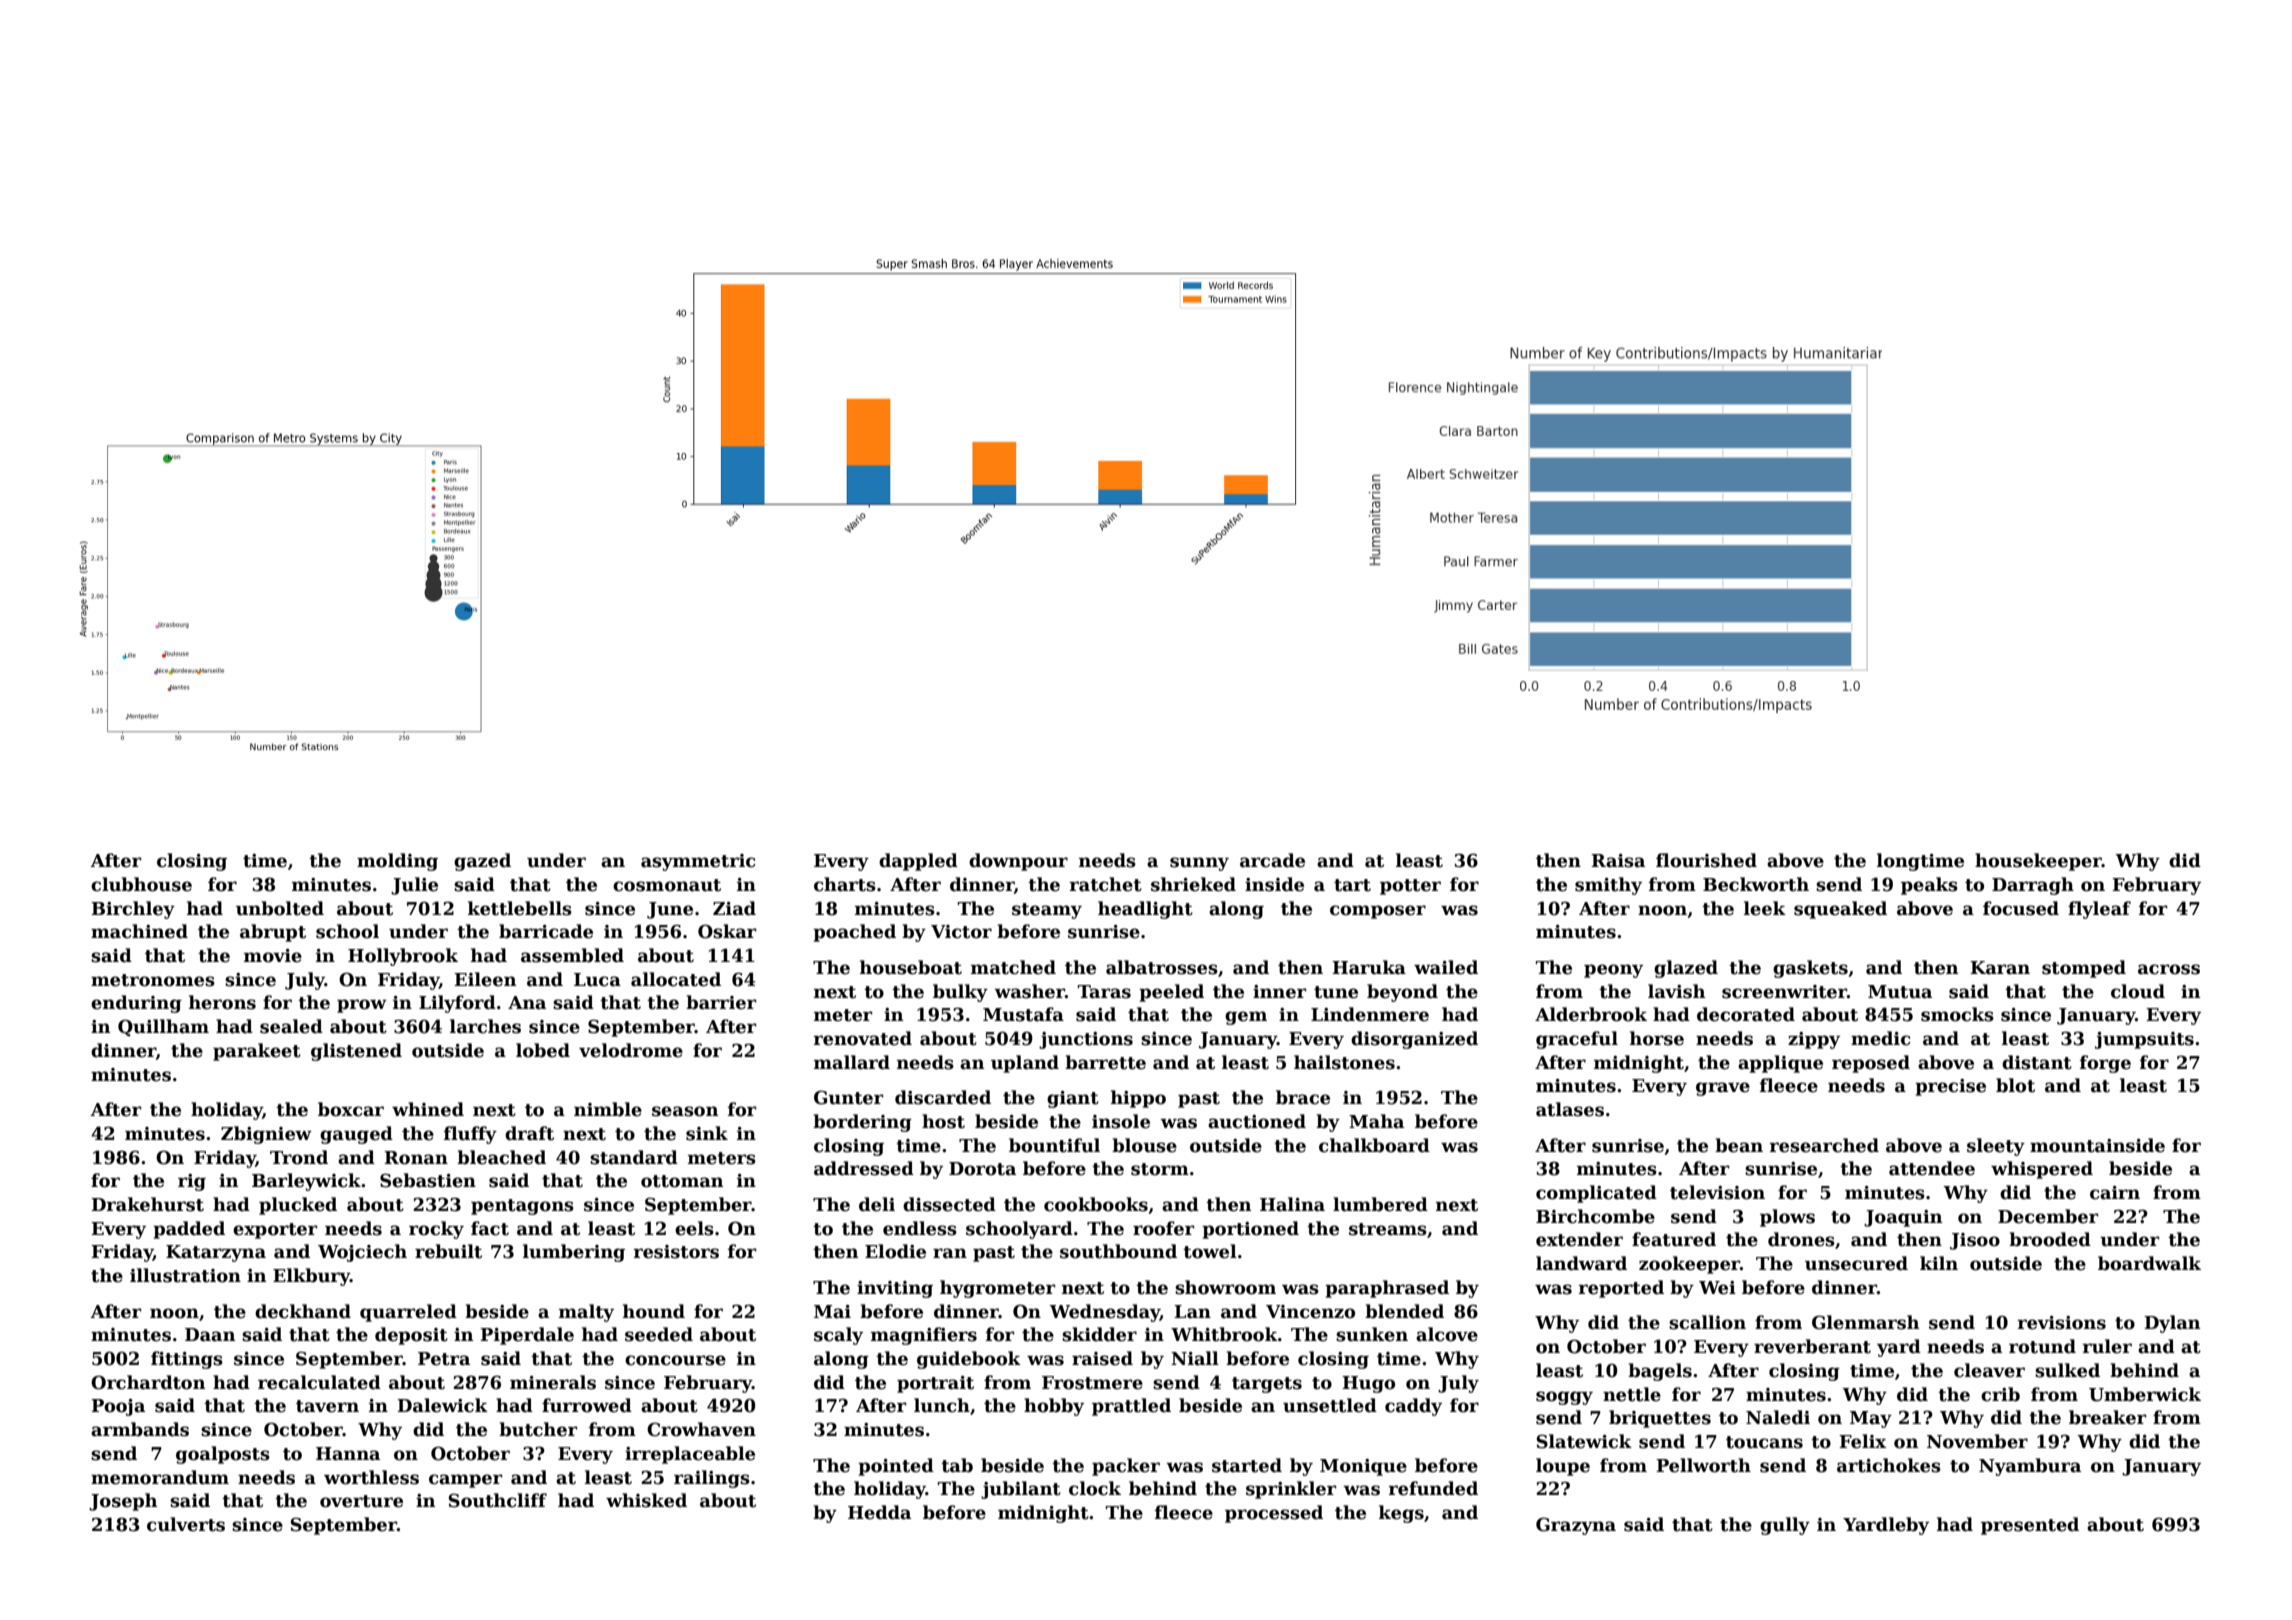  I want to click on nimble, so click(608, 1109).
